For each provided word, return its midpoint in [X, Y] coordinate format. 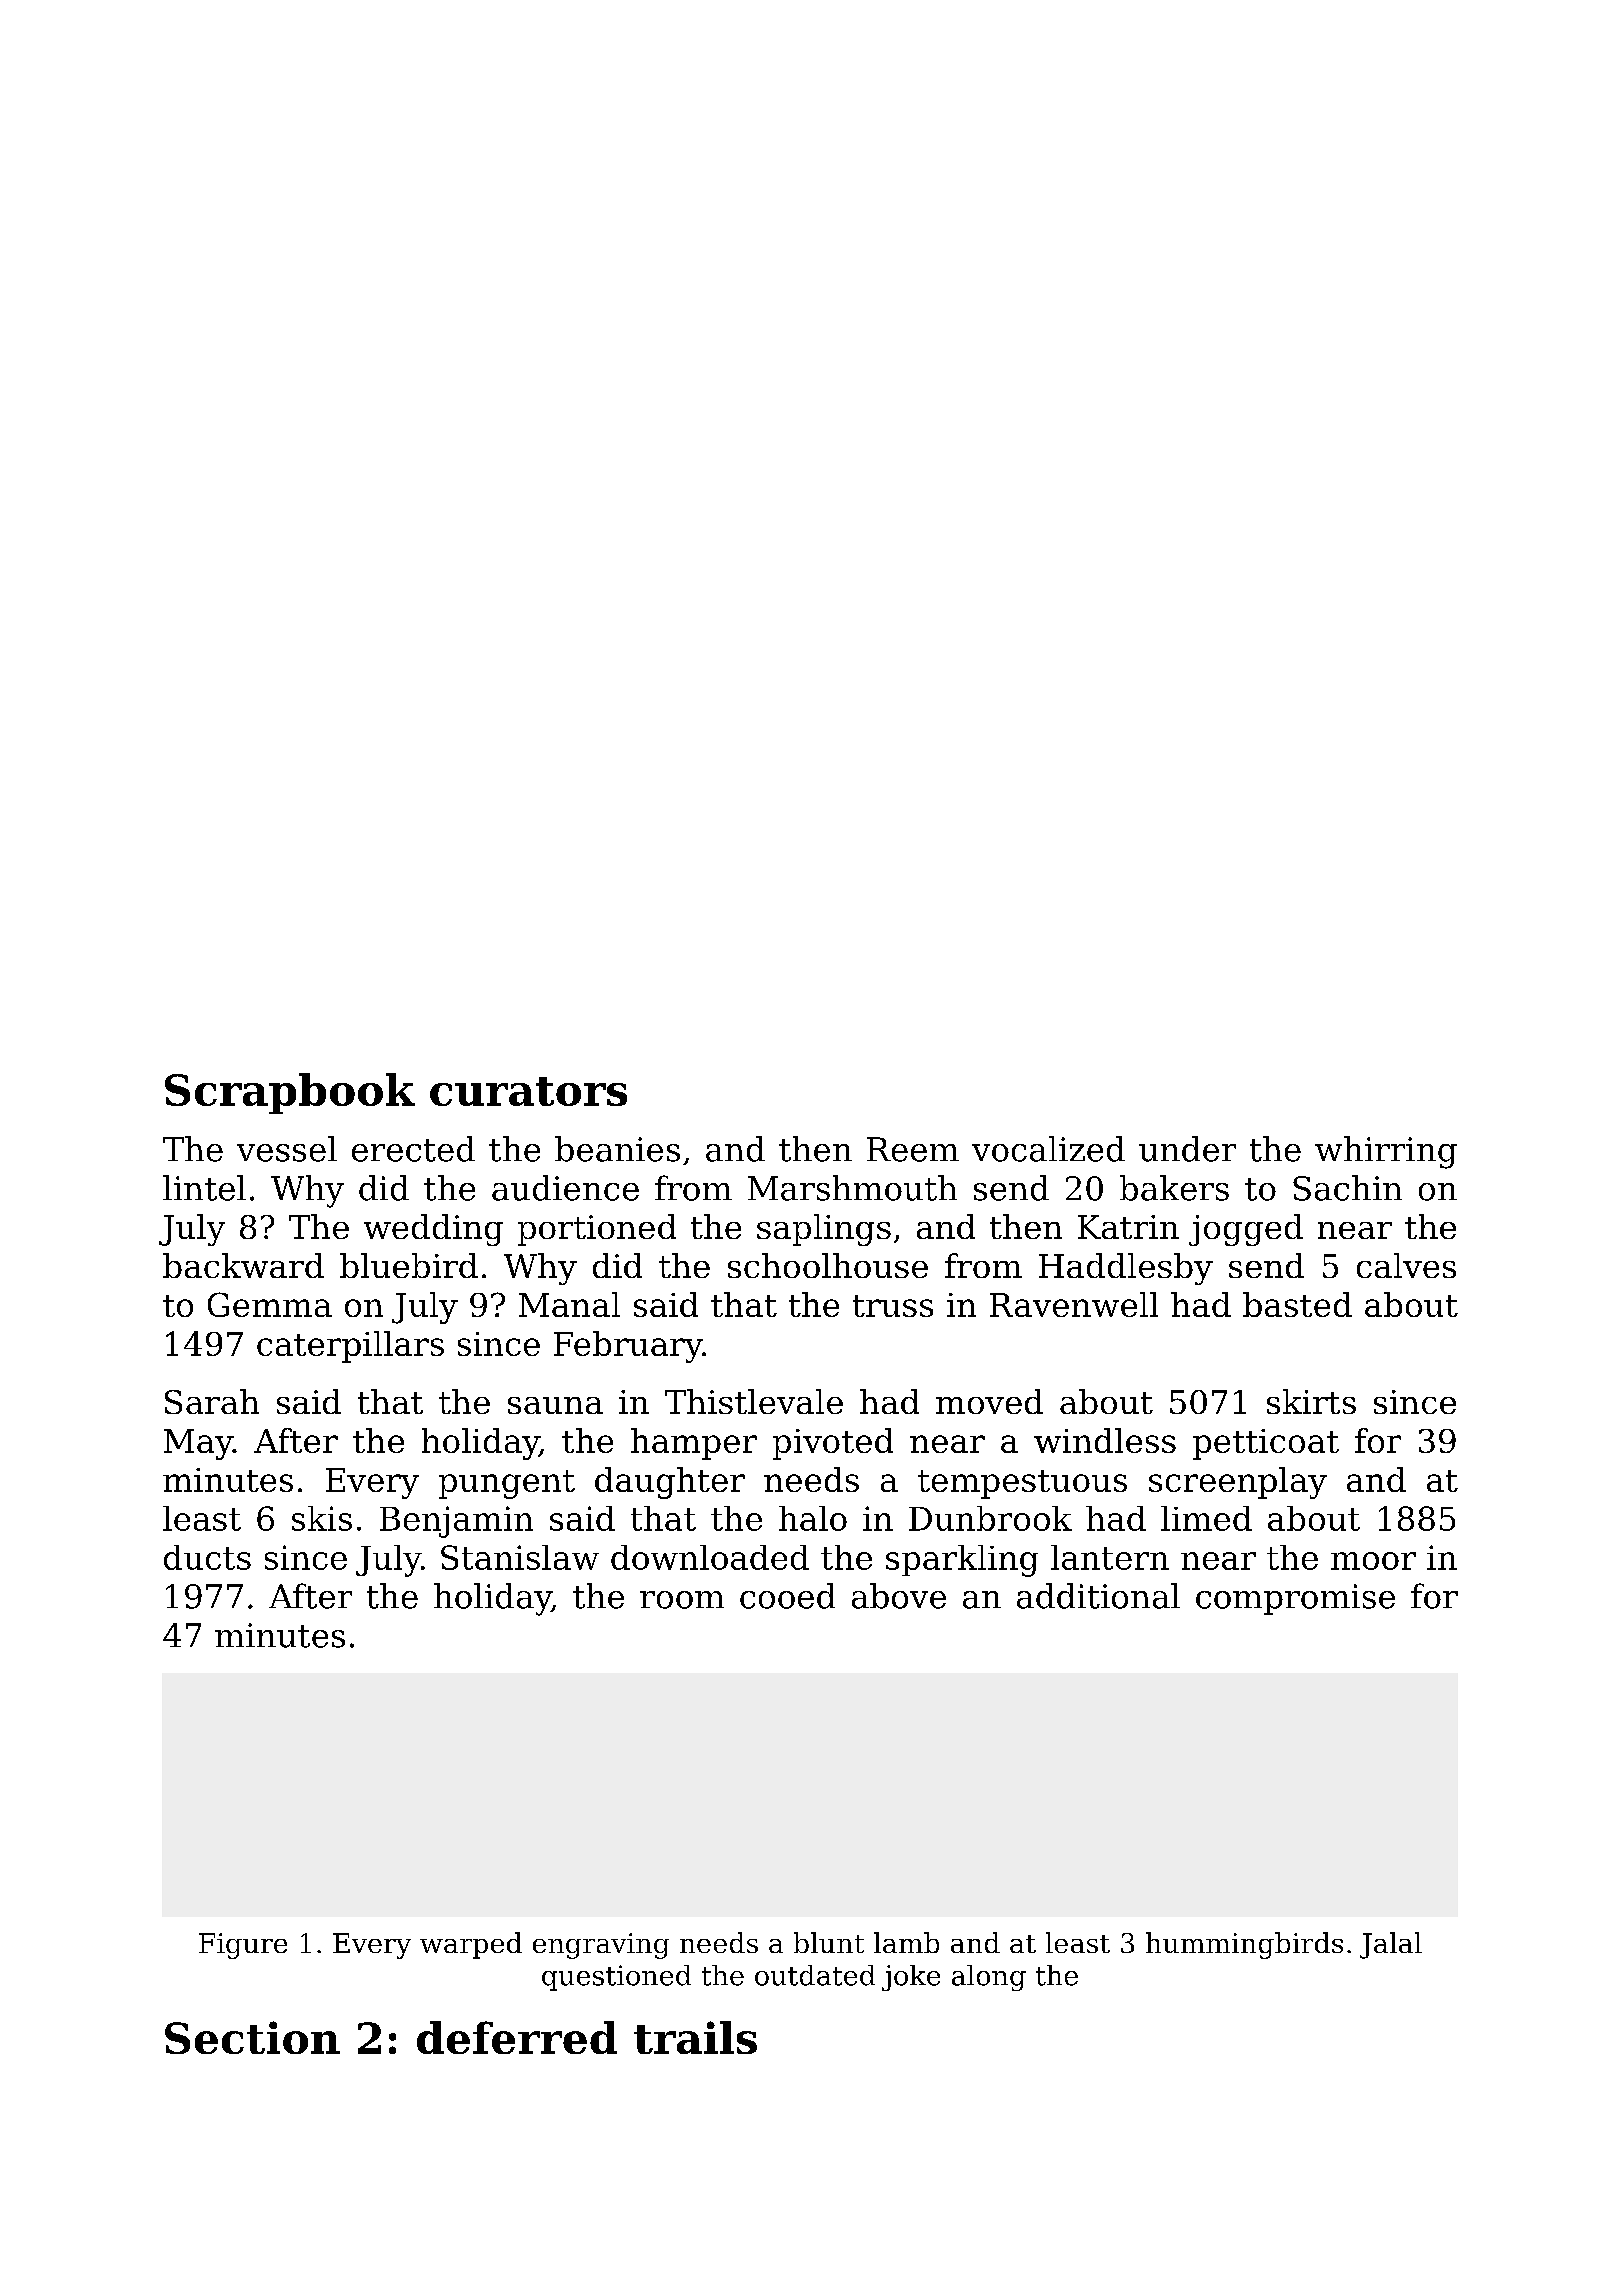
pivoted [833, 1444]
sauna [555, 1405]
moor [1373, 1561]
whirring [1386, 1152]
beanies [617, 1149]
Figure [243, 1946]
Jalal [1391, 1945]
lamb [906, 1942]
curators [528, 1091]
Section [252, 2037]
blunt [829, 1942]
